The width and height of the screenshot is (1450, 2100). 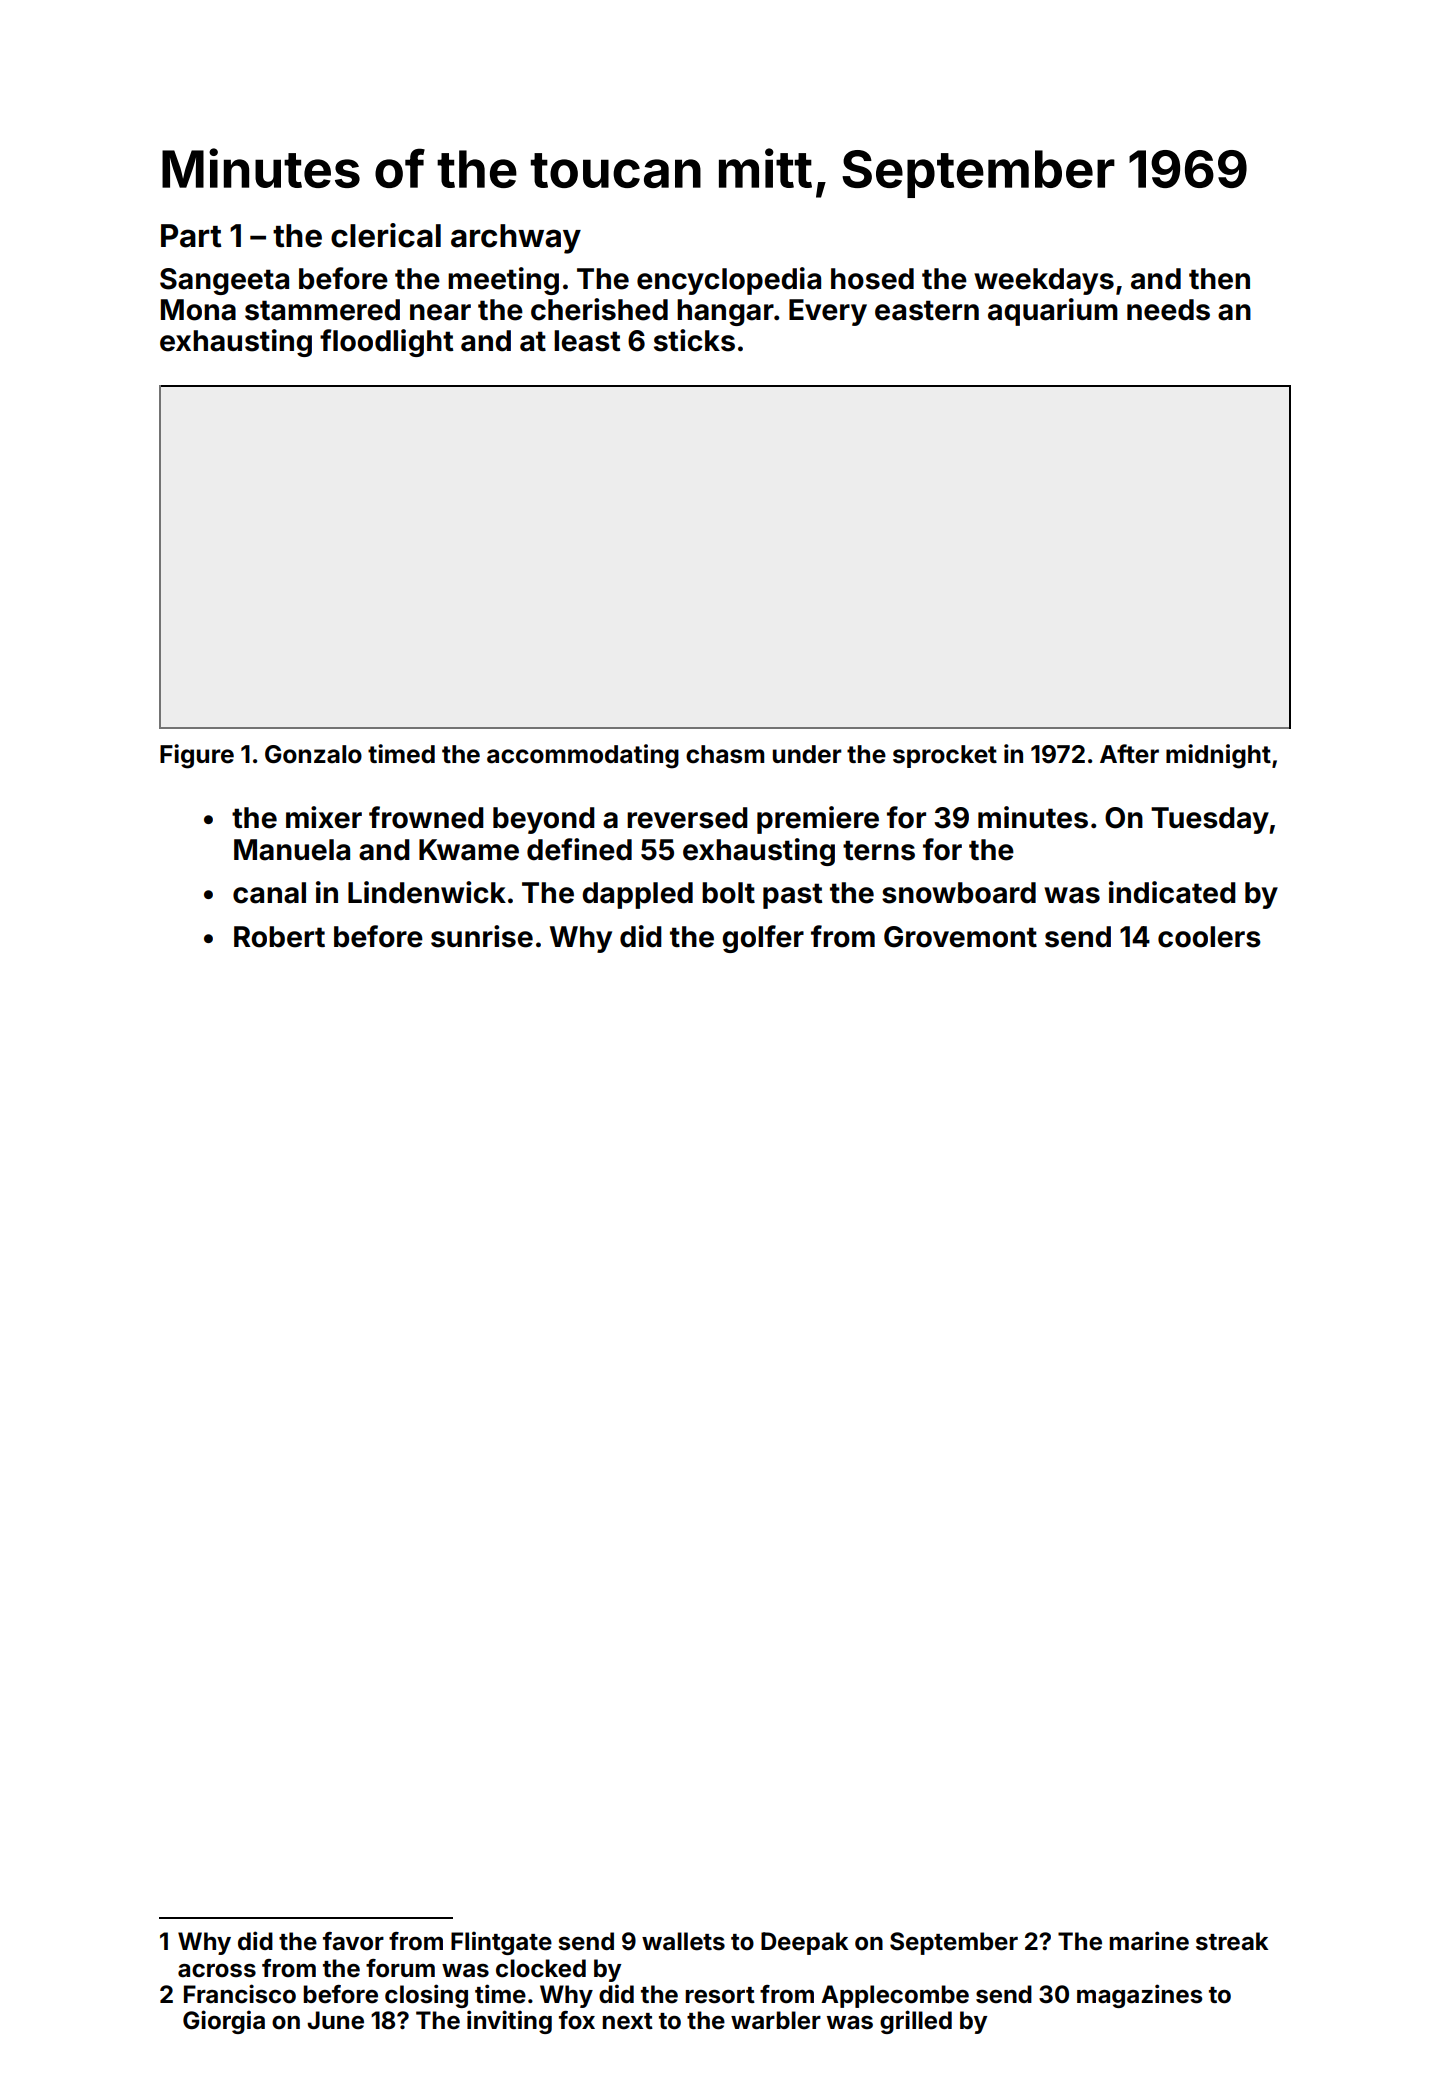 What do you see at coordinates (1209, 937) in the screenshot?
I see `coolers` at bounding box center [1209, 937].
